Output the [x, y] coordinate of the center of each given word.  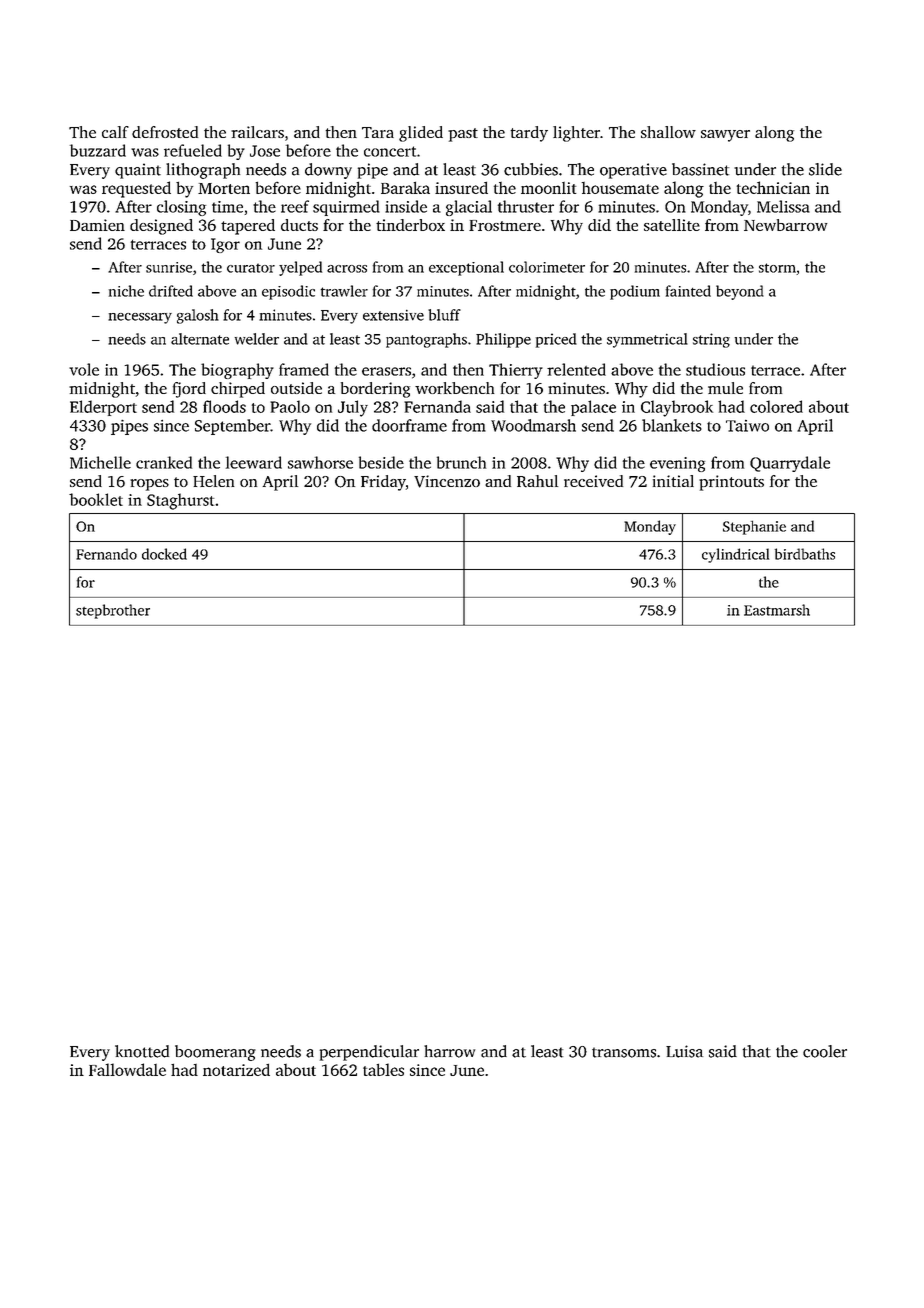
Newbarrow [785, 225]
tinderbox [410, 225]
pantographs [426, 340]
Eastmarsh [777, 610]
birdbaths [805, 554]
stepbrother [113, 611]
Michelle [100, 462]
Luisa [684, 1051]
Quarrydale [790, 464]
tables [383, 1069]
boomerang [215, 1053]
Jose [265, 151]
